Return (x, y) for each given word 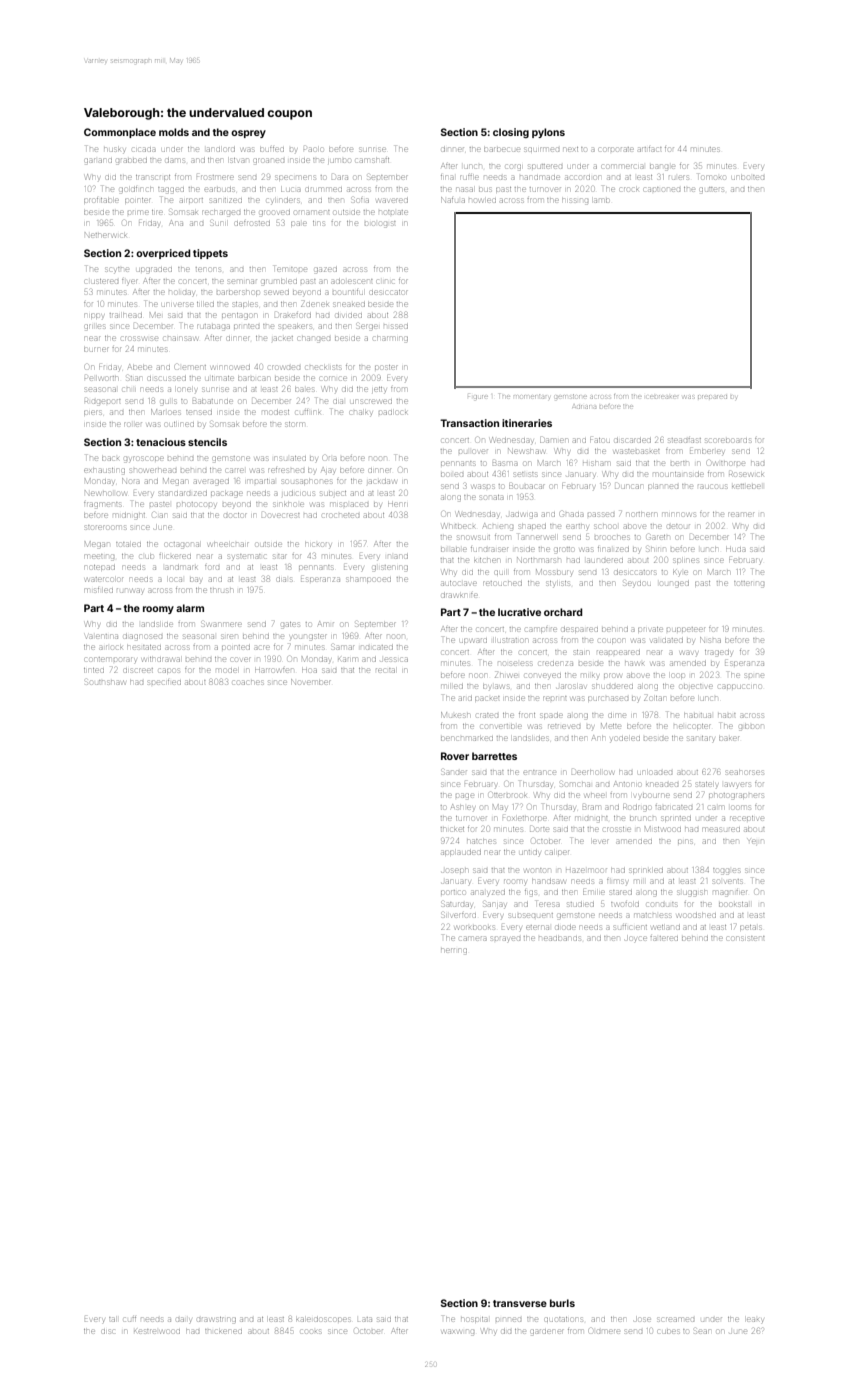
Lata (365, 1319)
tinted (94, 670)
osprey (248, 134)
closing (511, 133)
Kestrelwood (157, 1331)
